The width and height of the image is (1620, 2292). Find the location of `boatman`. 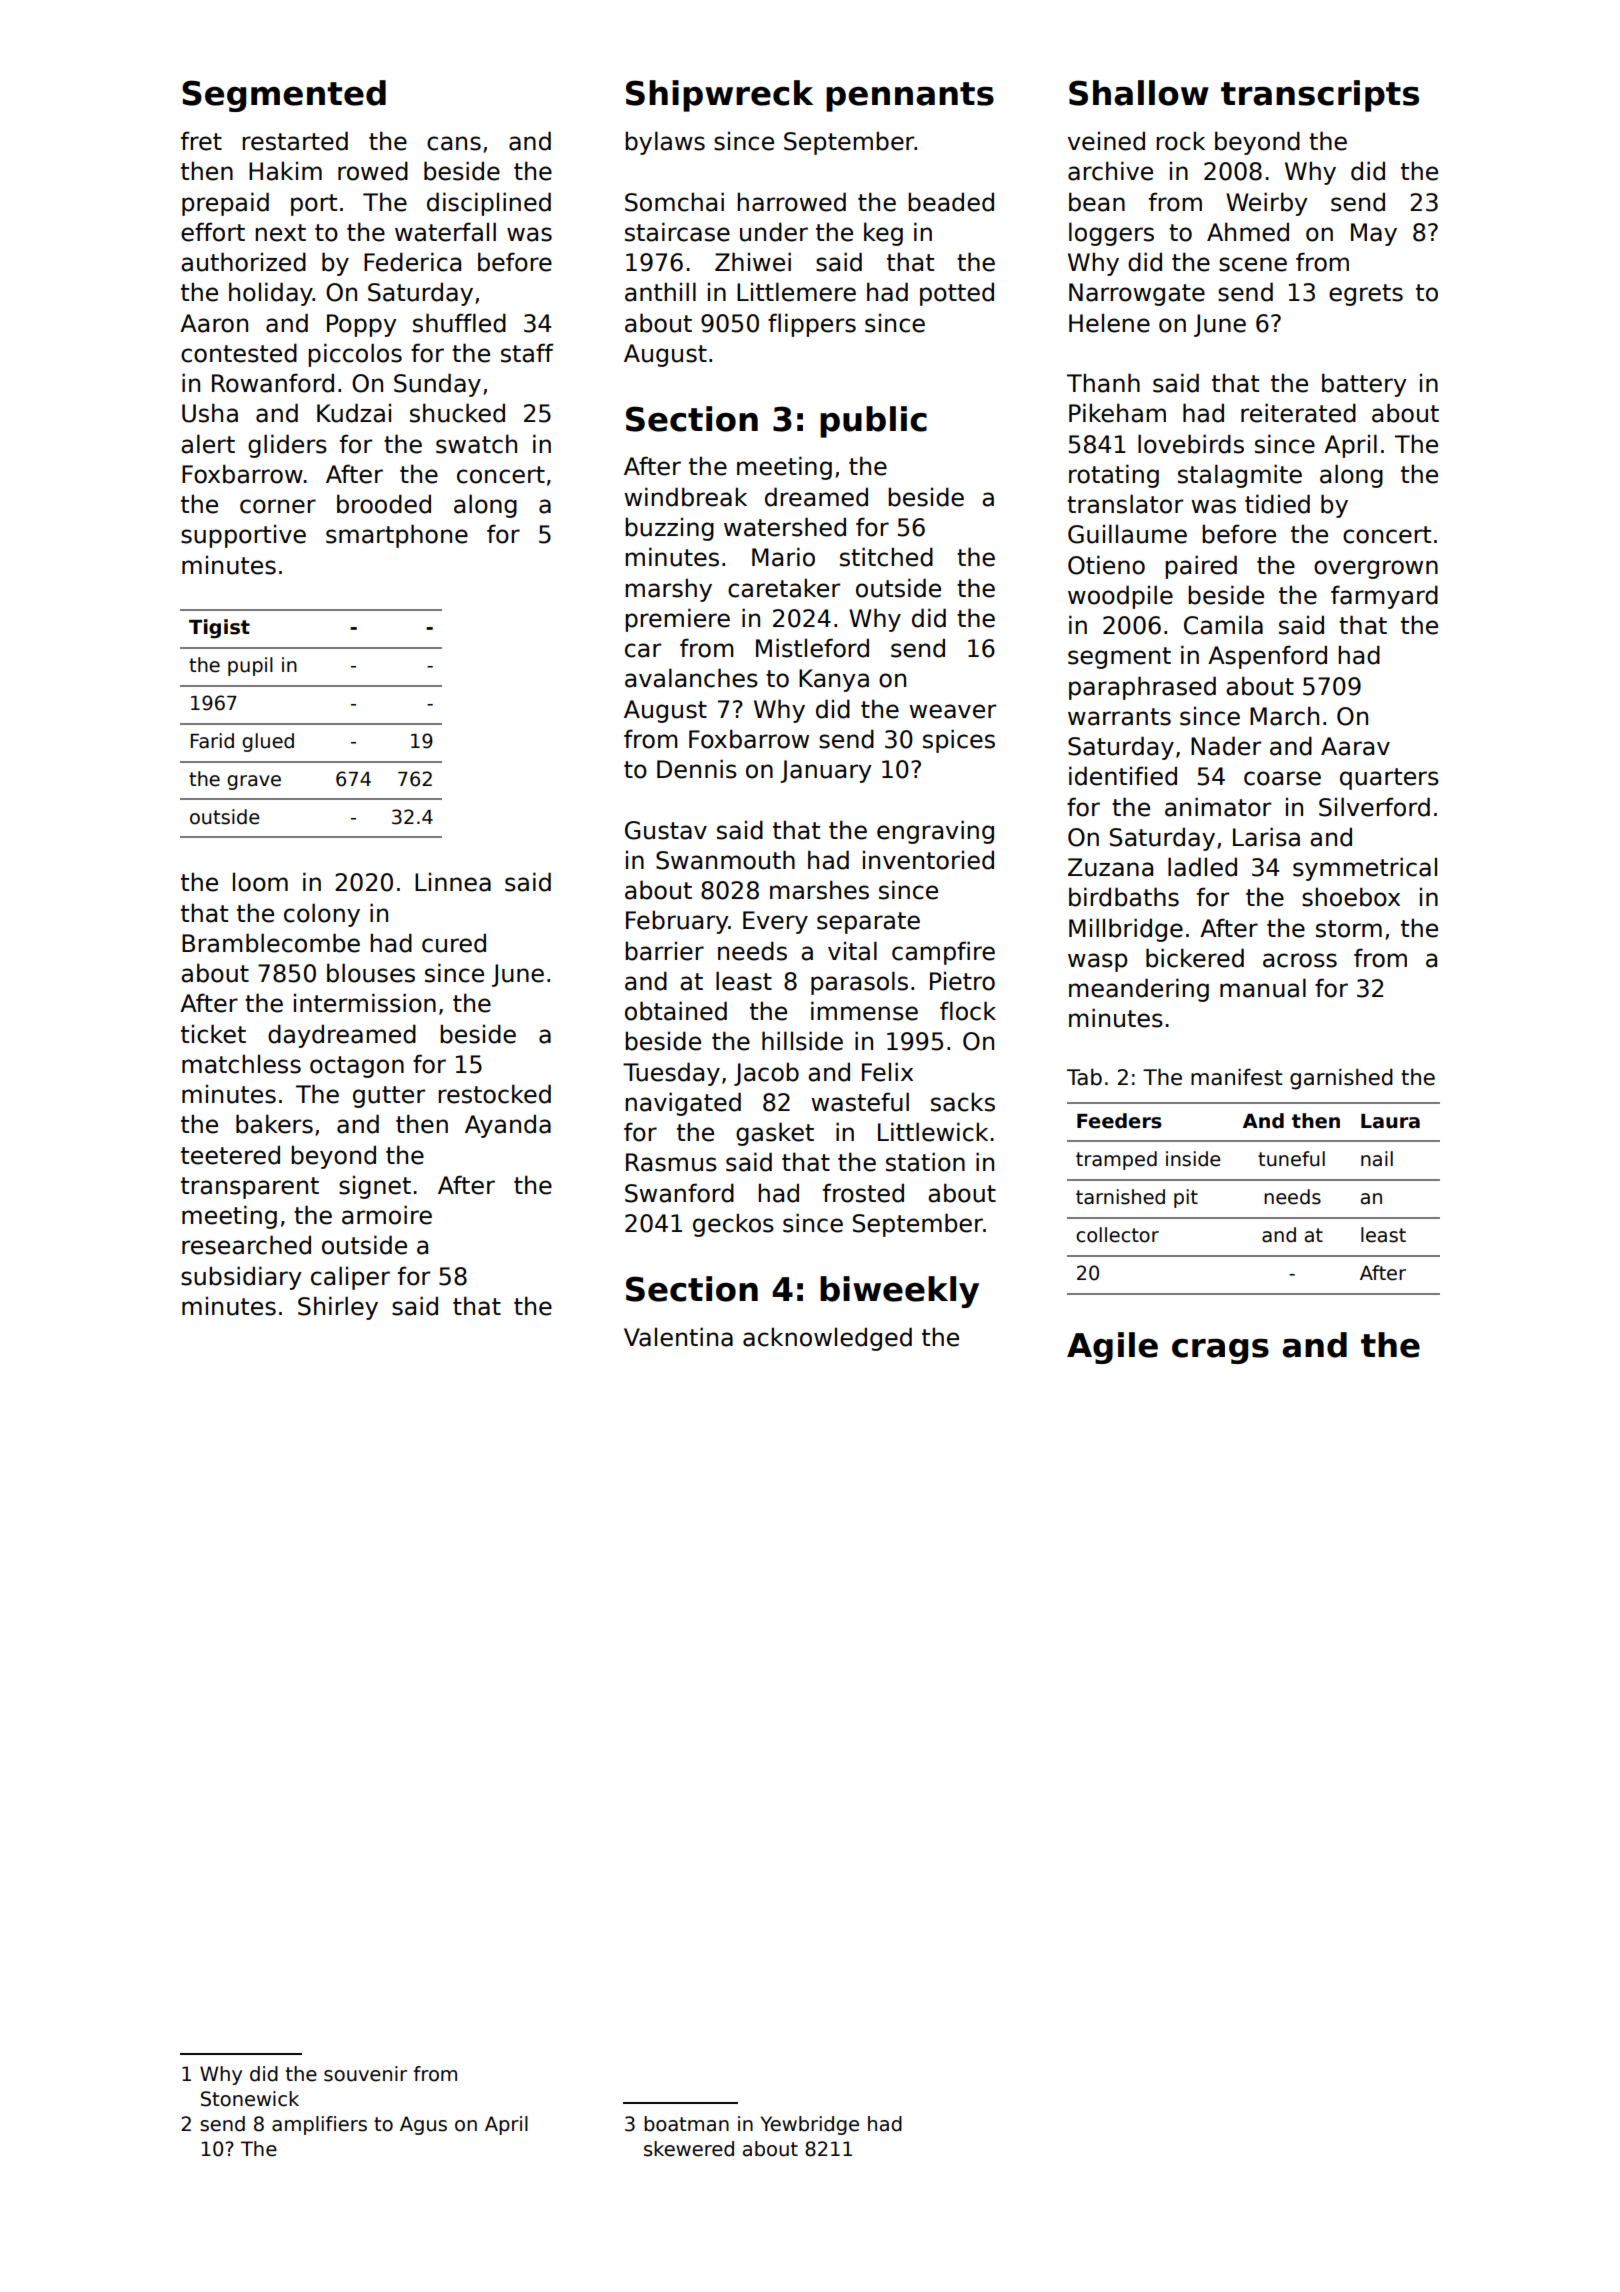

boatman is located at coordinates (686, 2124).
